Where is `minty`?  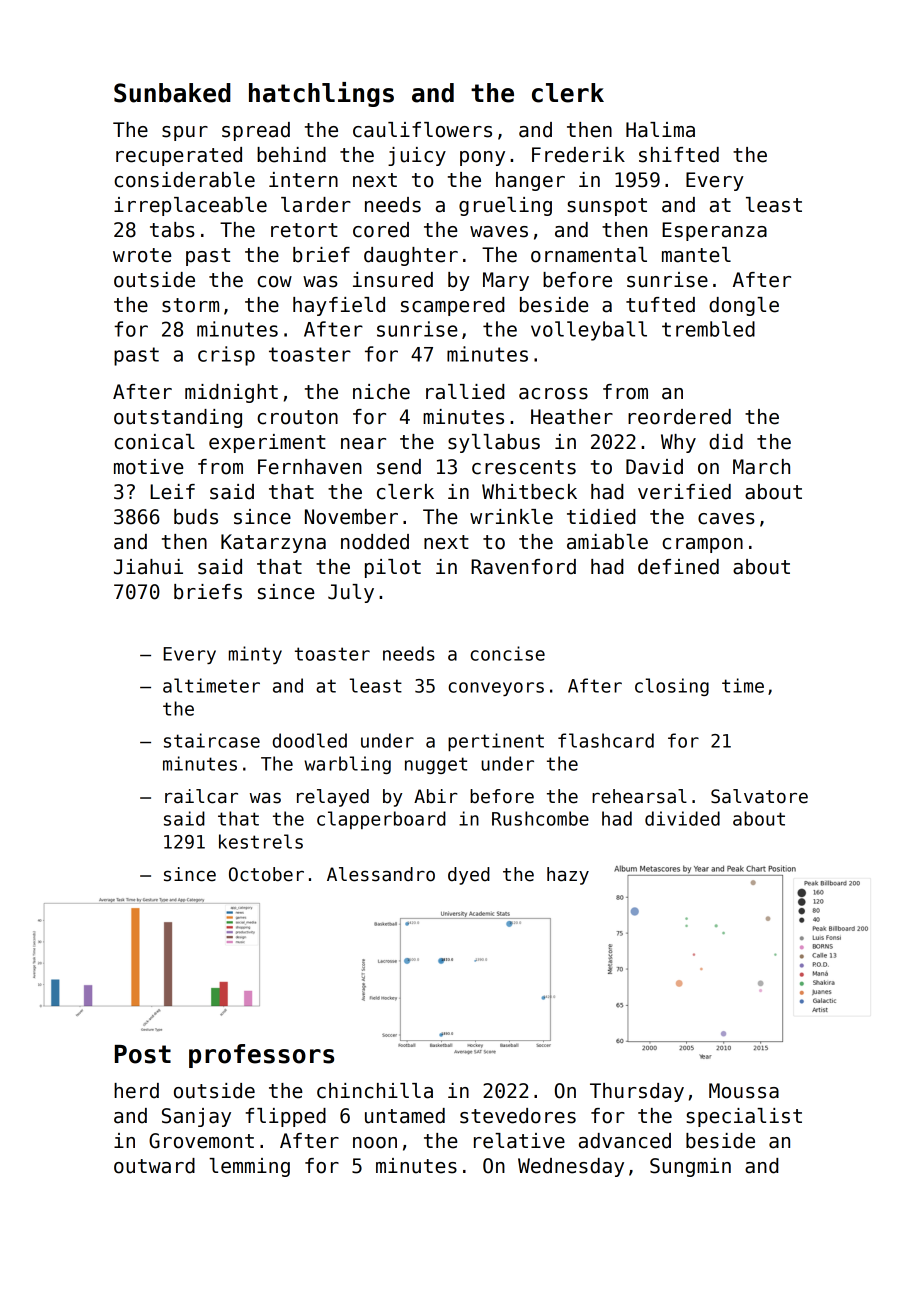 minty is located at coordinates (255, 655).
